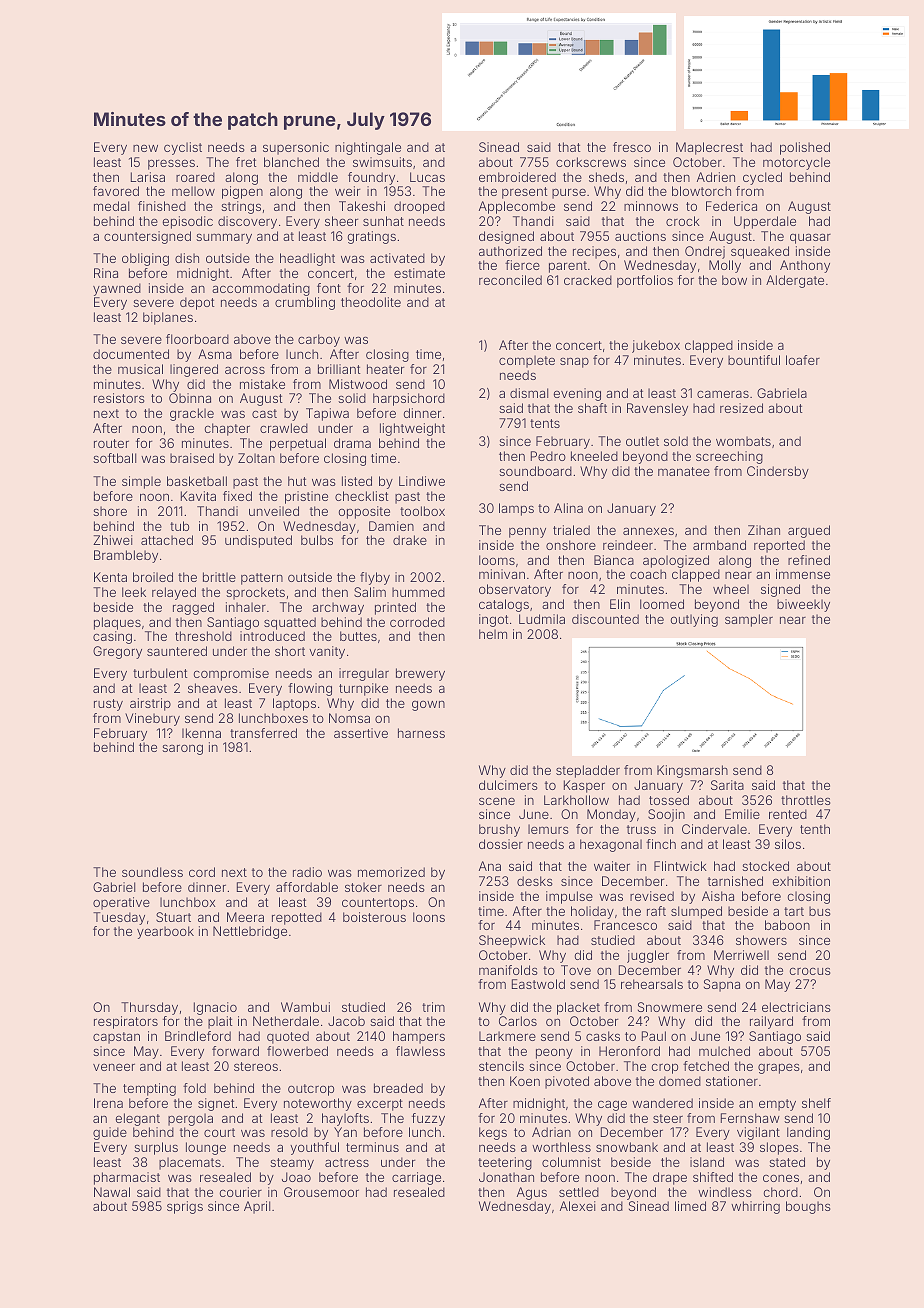 The image size is (924, 1308). Describe the element at coordinates (668, 1118) in the screenshot. I see `steer` at that location.
